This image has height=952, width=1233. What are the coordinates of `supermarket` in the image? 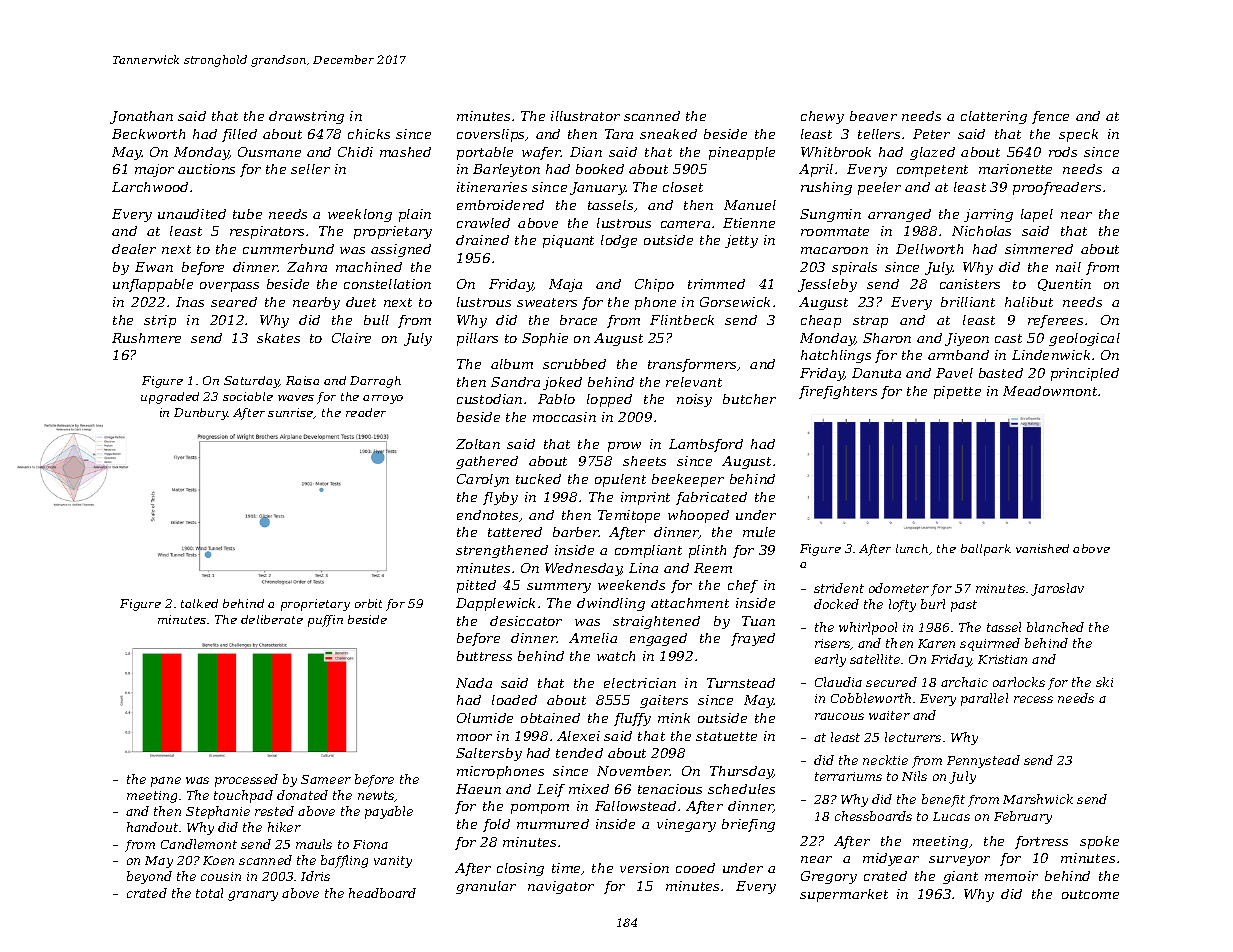 It's located at (844, 895).
